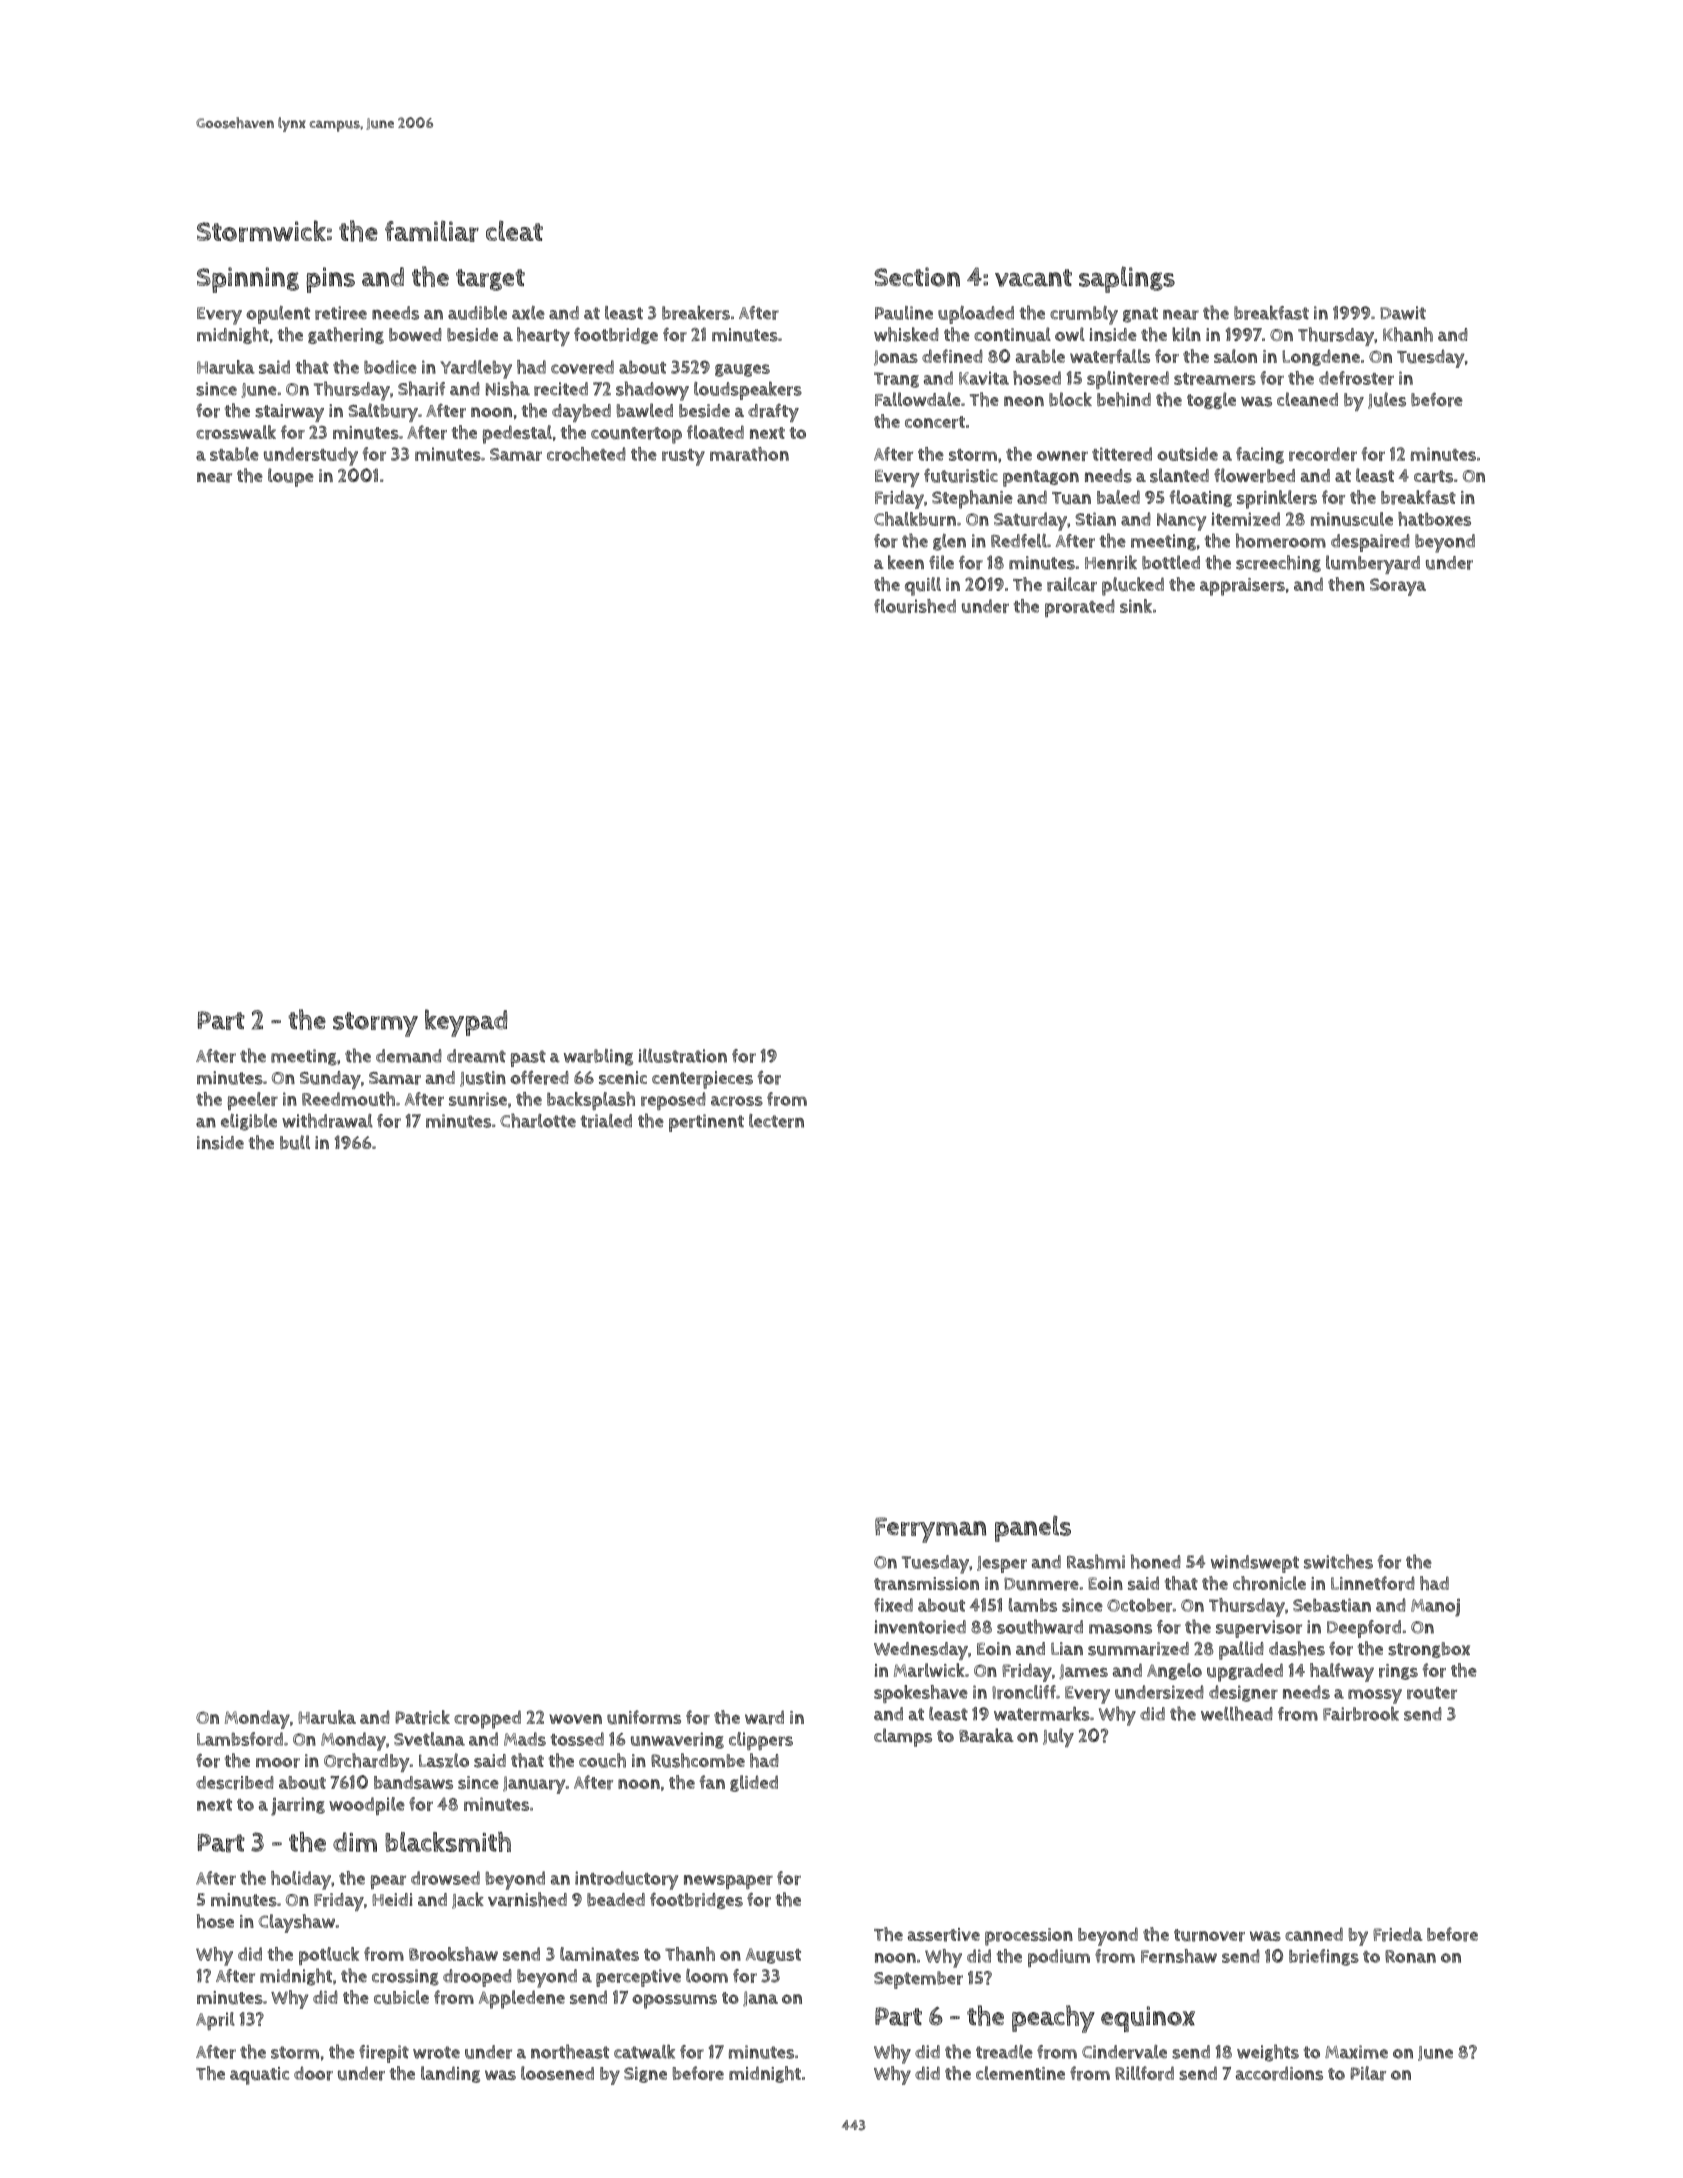  What do you see at coordinates (917, 277) in the screenshot?
I see `Section` at bounding box center [917, 277].
